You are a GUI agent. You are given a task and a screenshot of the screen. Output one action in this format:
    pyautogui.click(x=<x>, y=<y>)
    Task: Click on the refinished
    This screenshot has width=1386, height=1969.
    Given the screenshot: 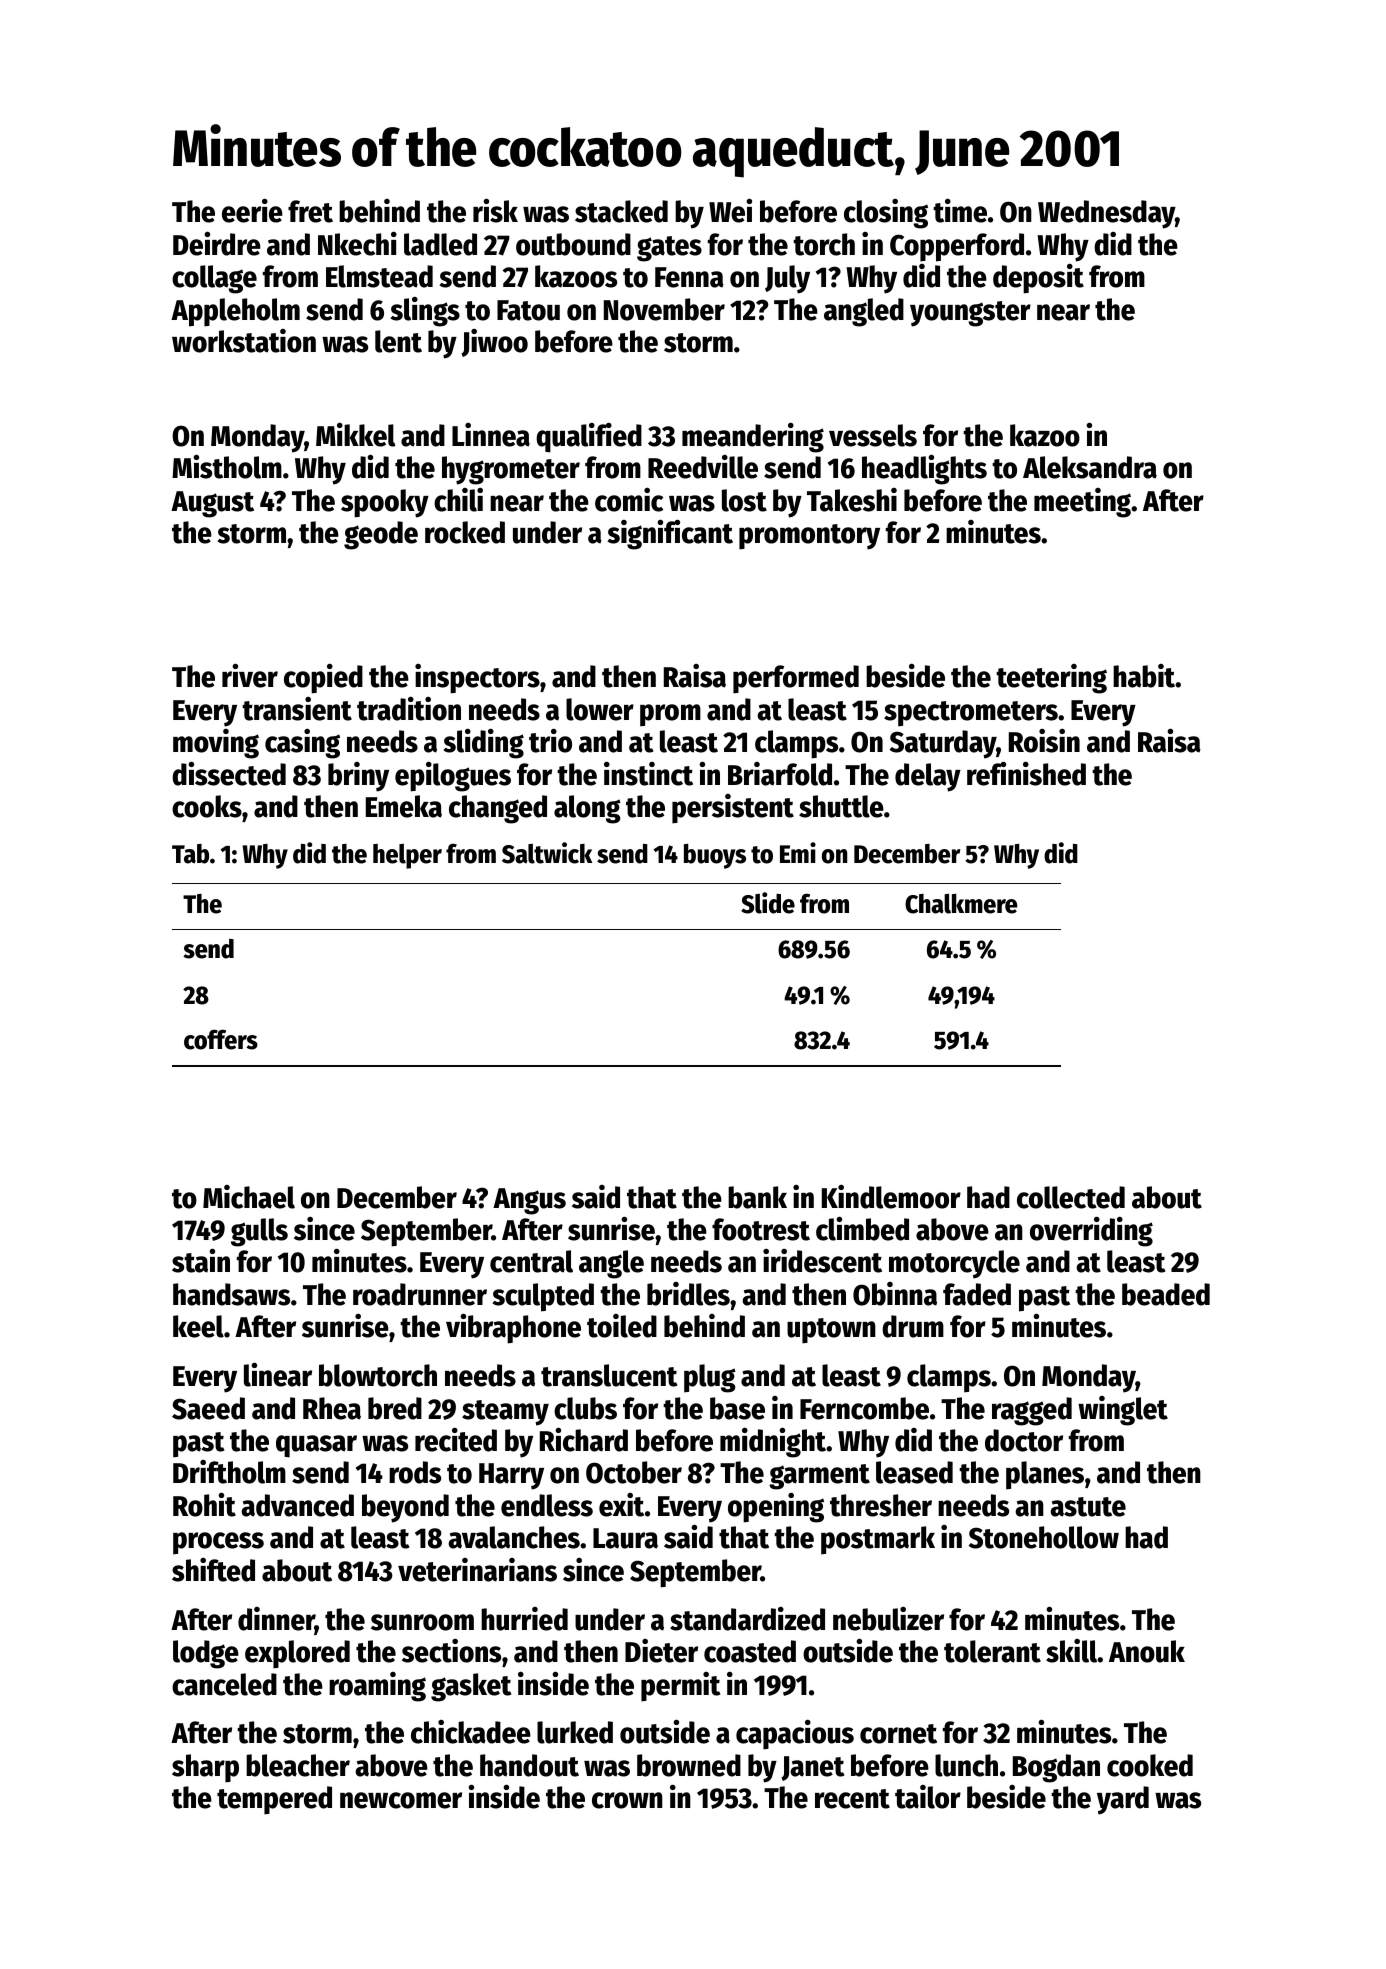 What is the action you would take?
    pyautogui.click(x=1026, y=773)
